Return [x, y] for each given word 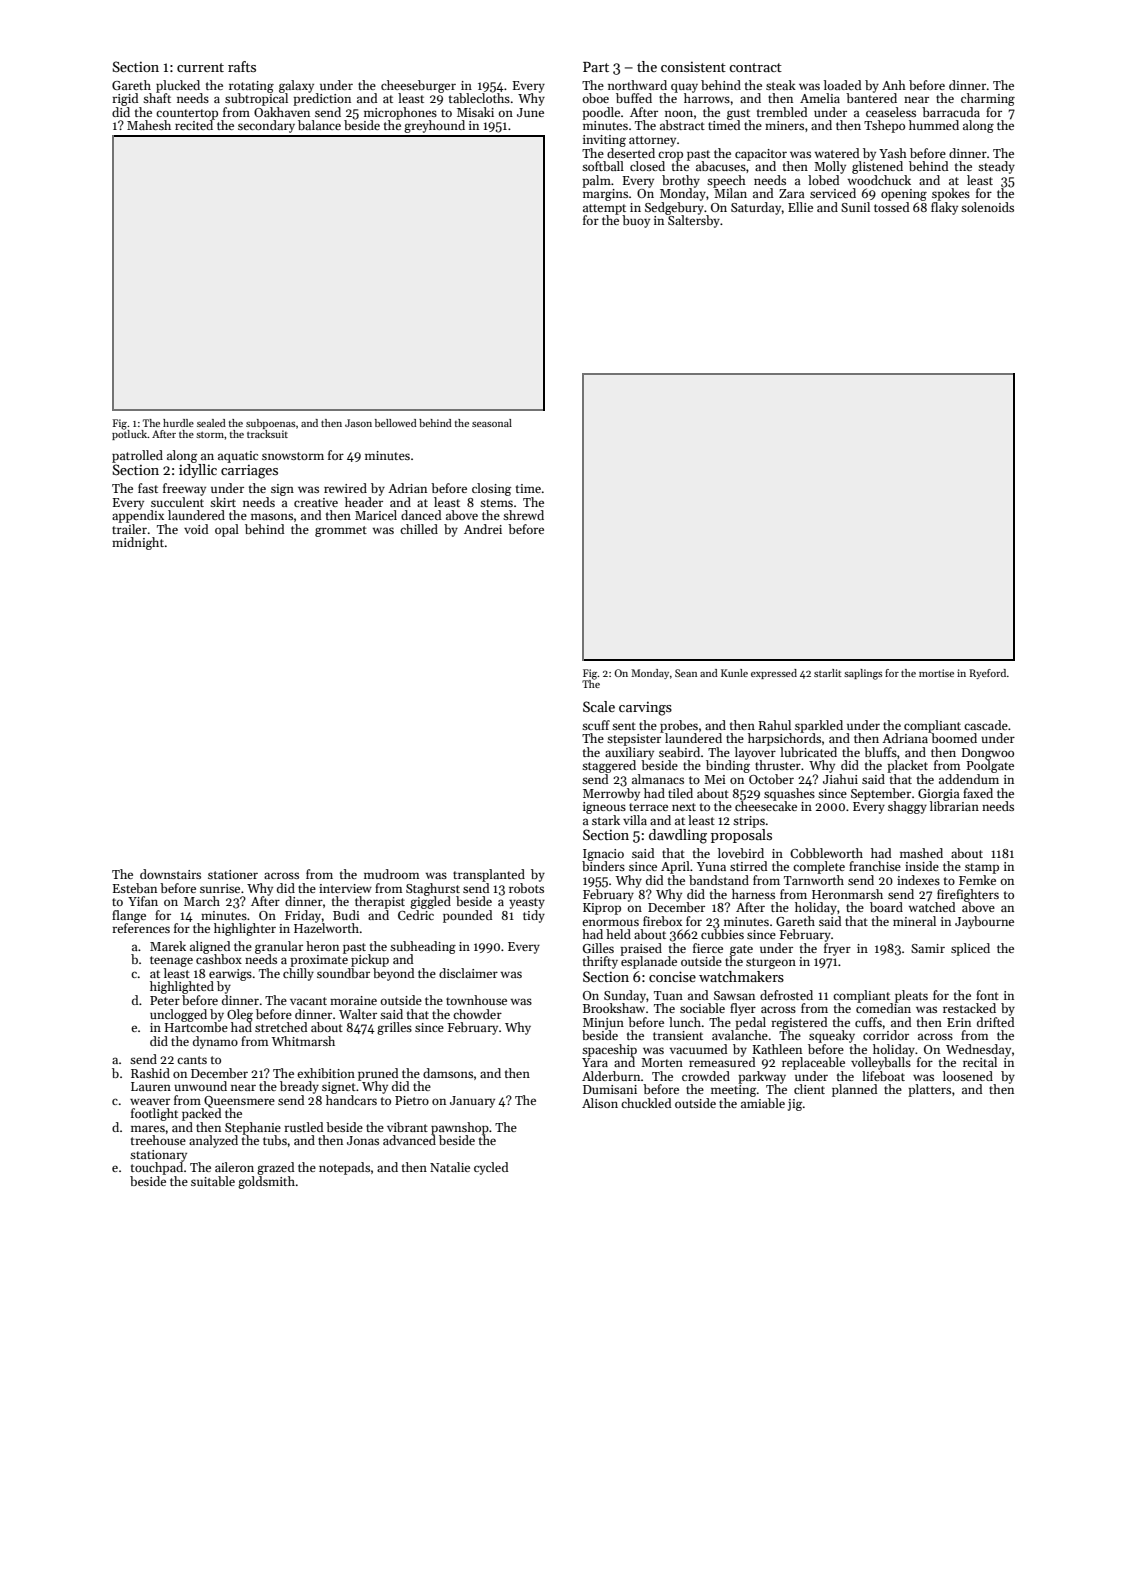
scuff [596, 725]
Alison [600, 1103]
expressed [774, 674]
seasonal [492, 423]
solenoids [987, 207]
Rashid [150, 1073]
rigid [125, 99]
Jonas [363, 1140]
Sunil [855, 207]
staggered [609, 766]
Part [596, 67]
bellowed [396, 423]
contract [755, 67]
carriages [249, 472]
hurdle [178, 423]
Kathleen [777, 1049]
